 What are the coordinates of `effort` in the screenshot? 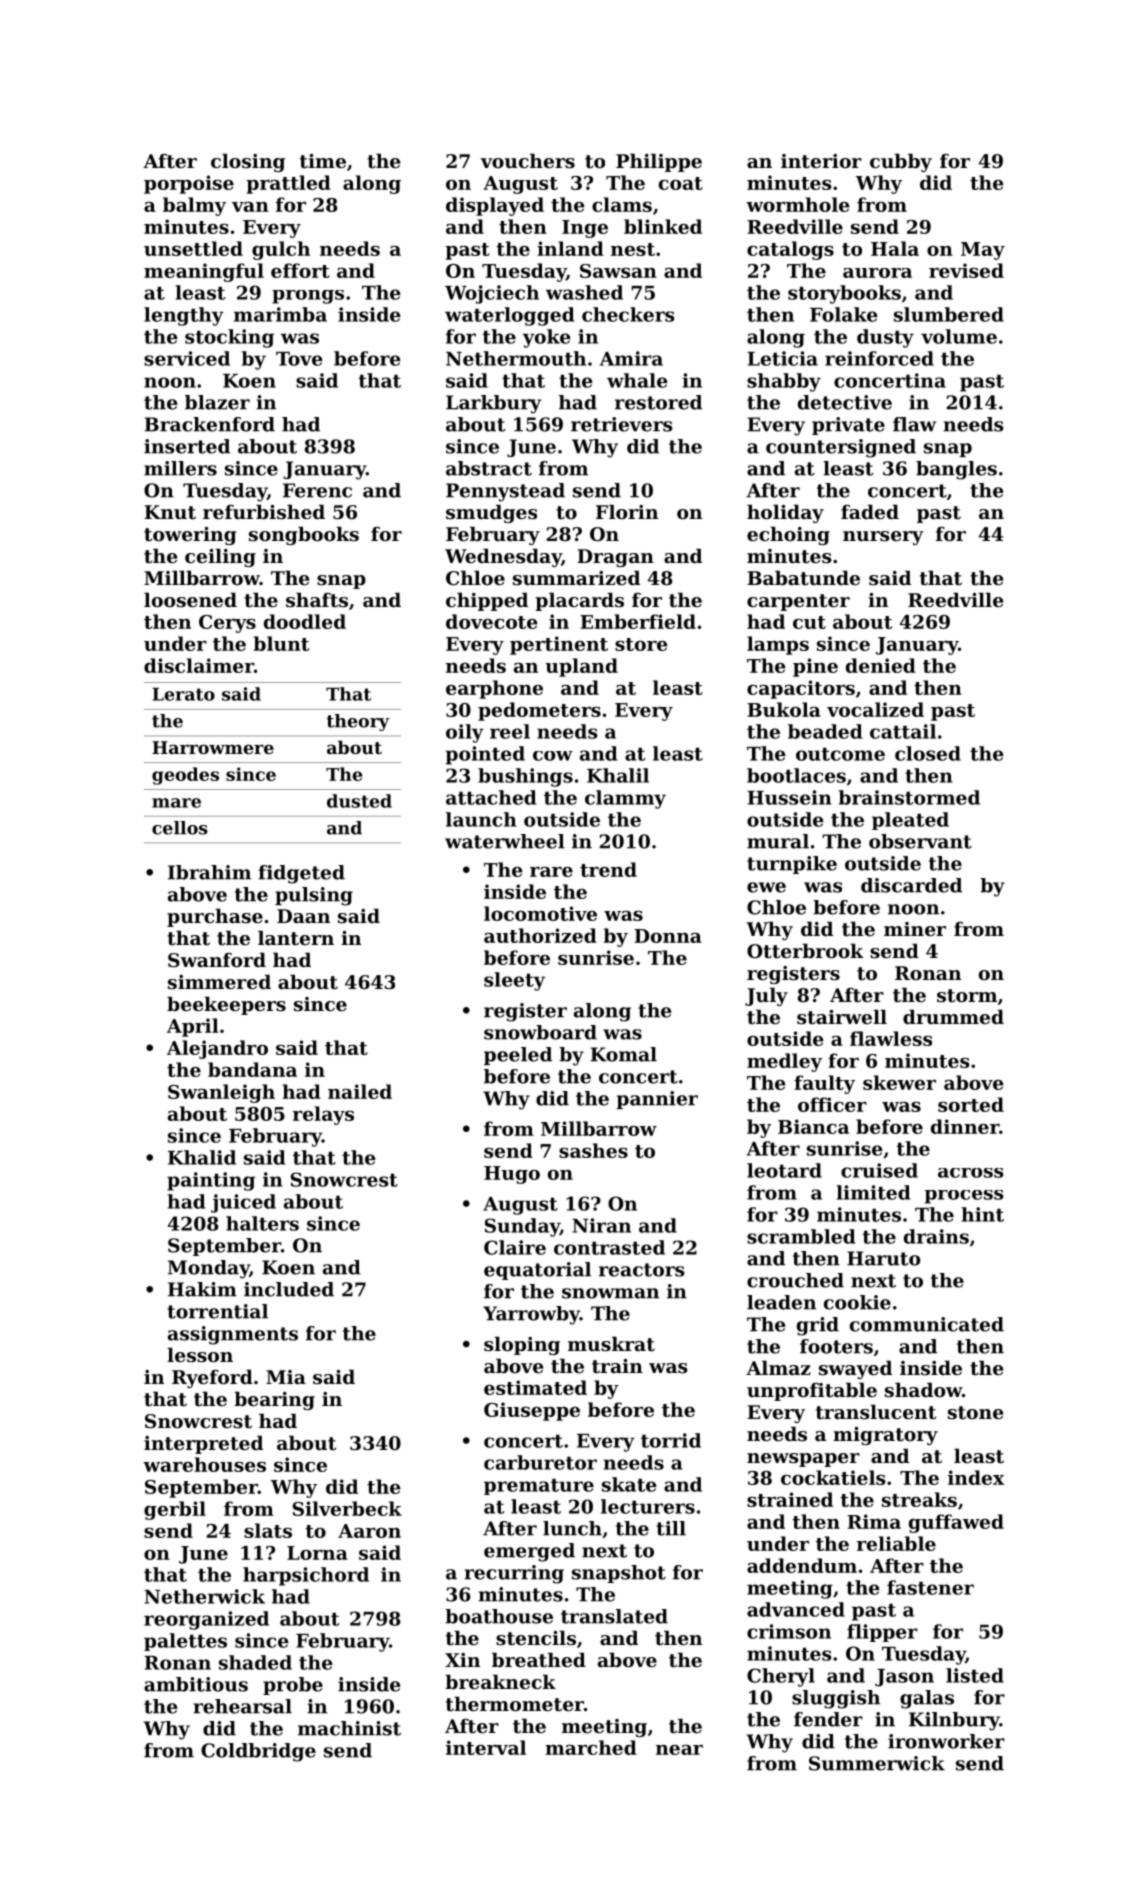 It's located at (300, 270).
